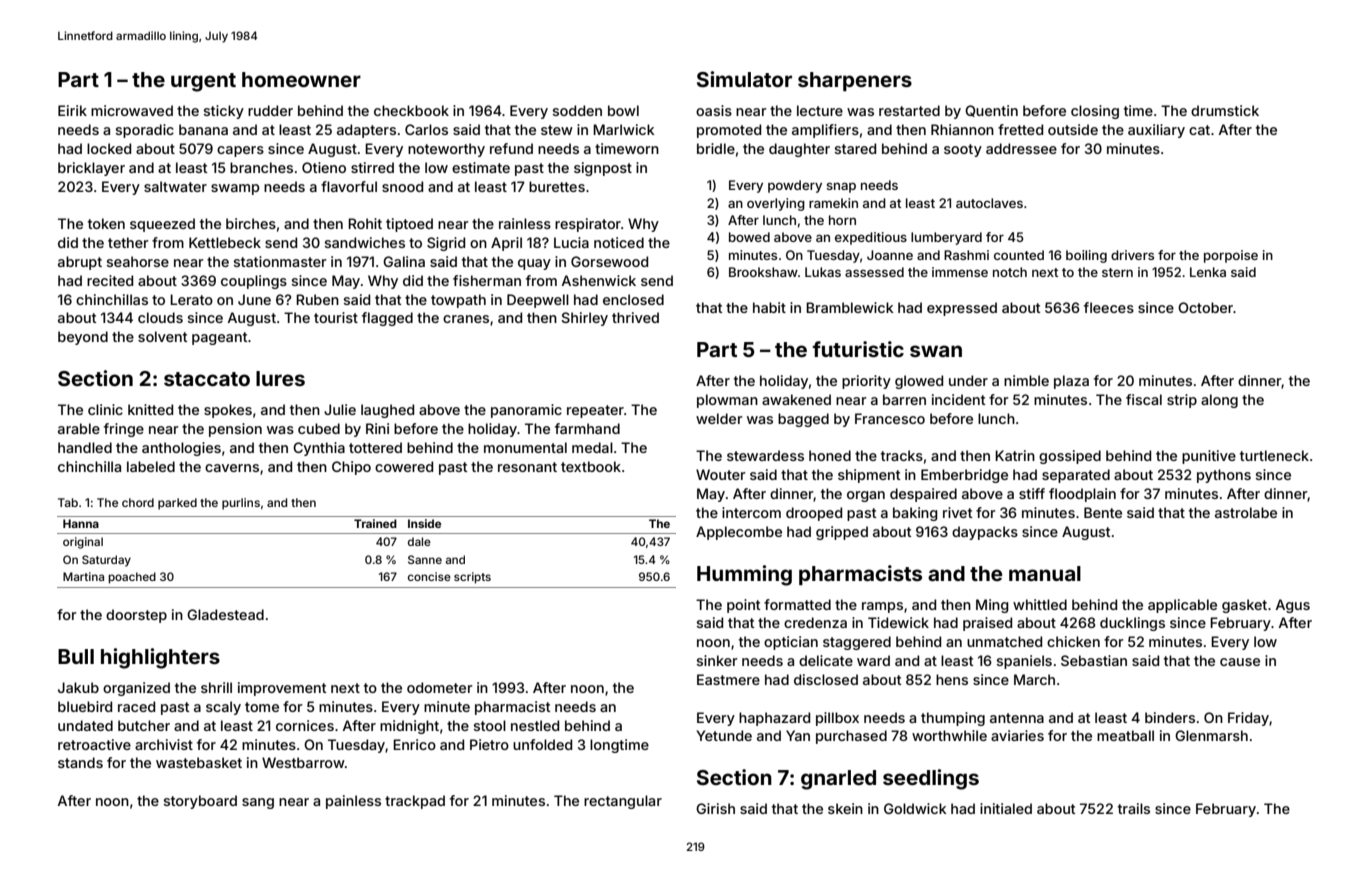 The image size is (1372, 887). Describe the element at coordinates (724, 735) in the image. I see `Yetunde` at that location.
